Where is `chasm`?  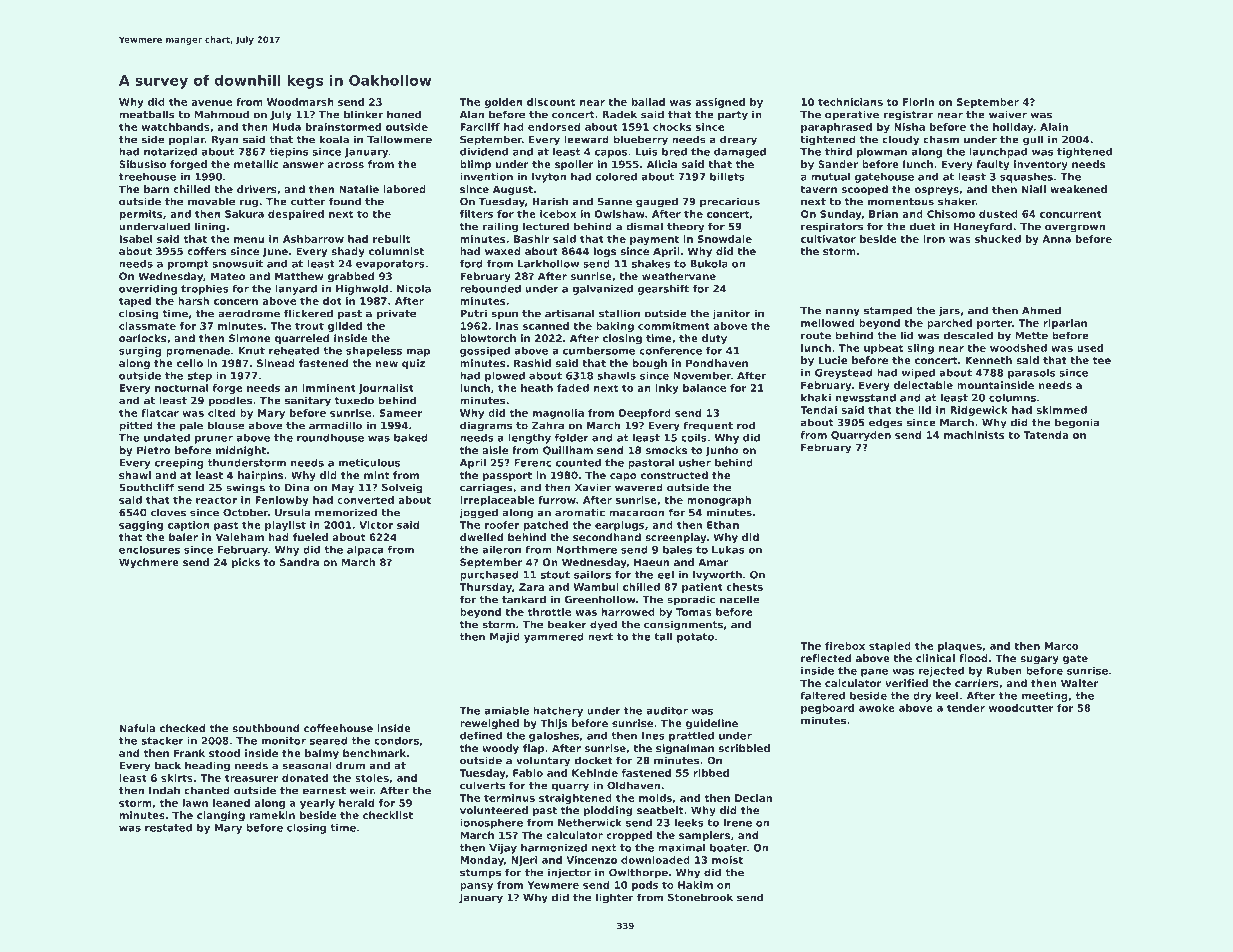
chasm is located at coordinates (941, 139).
